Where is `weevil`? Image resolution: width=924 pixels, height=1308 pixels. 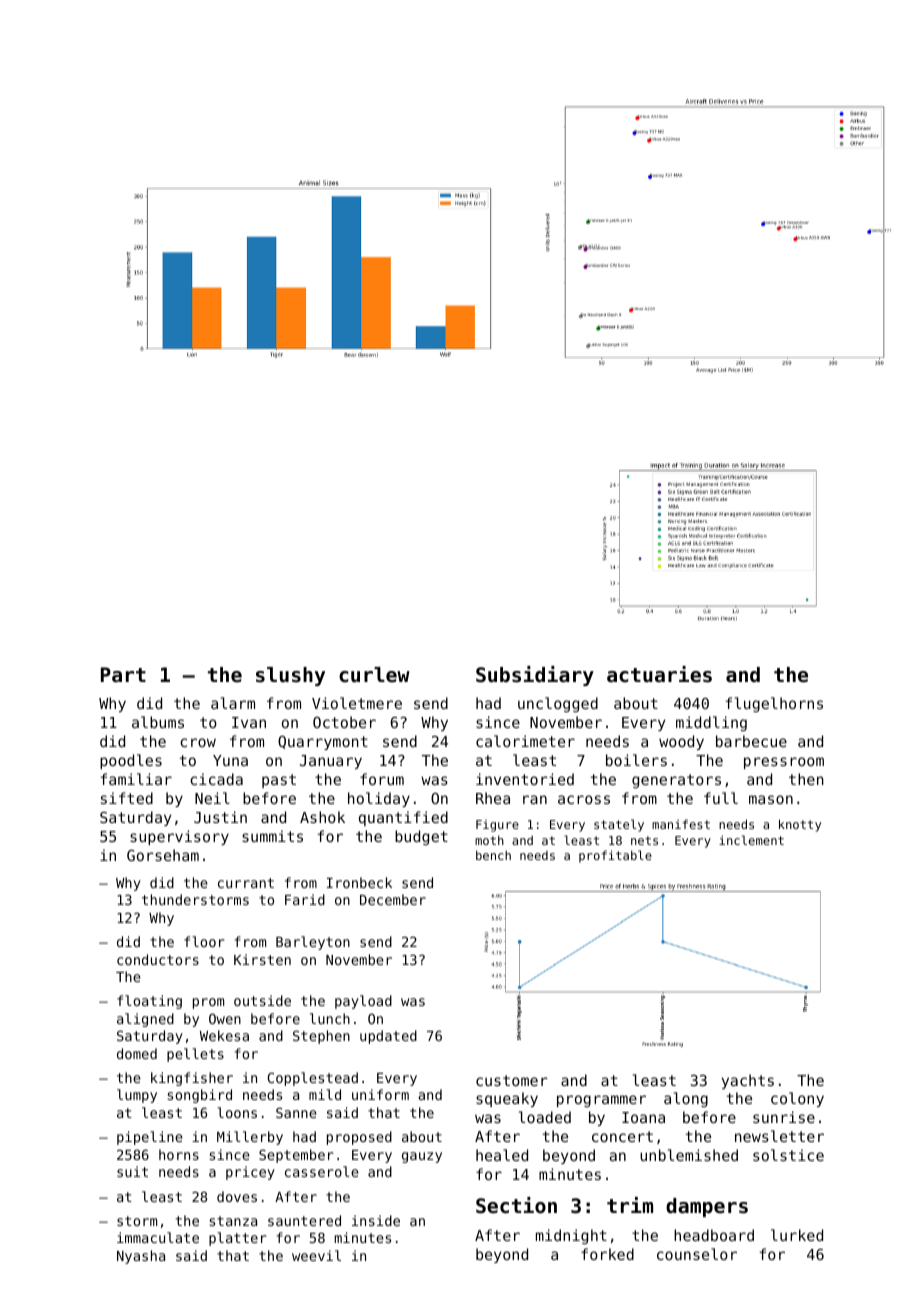 weevil is located at coordinates (316, 1255).
